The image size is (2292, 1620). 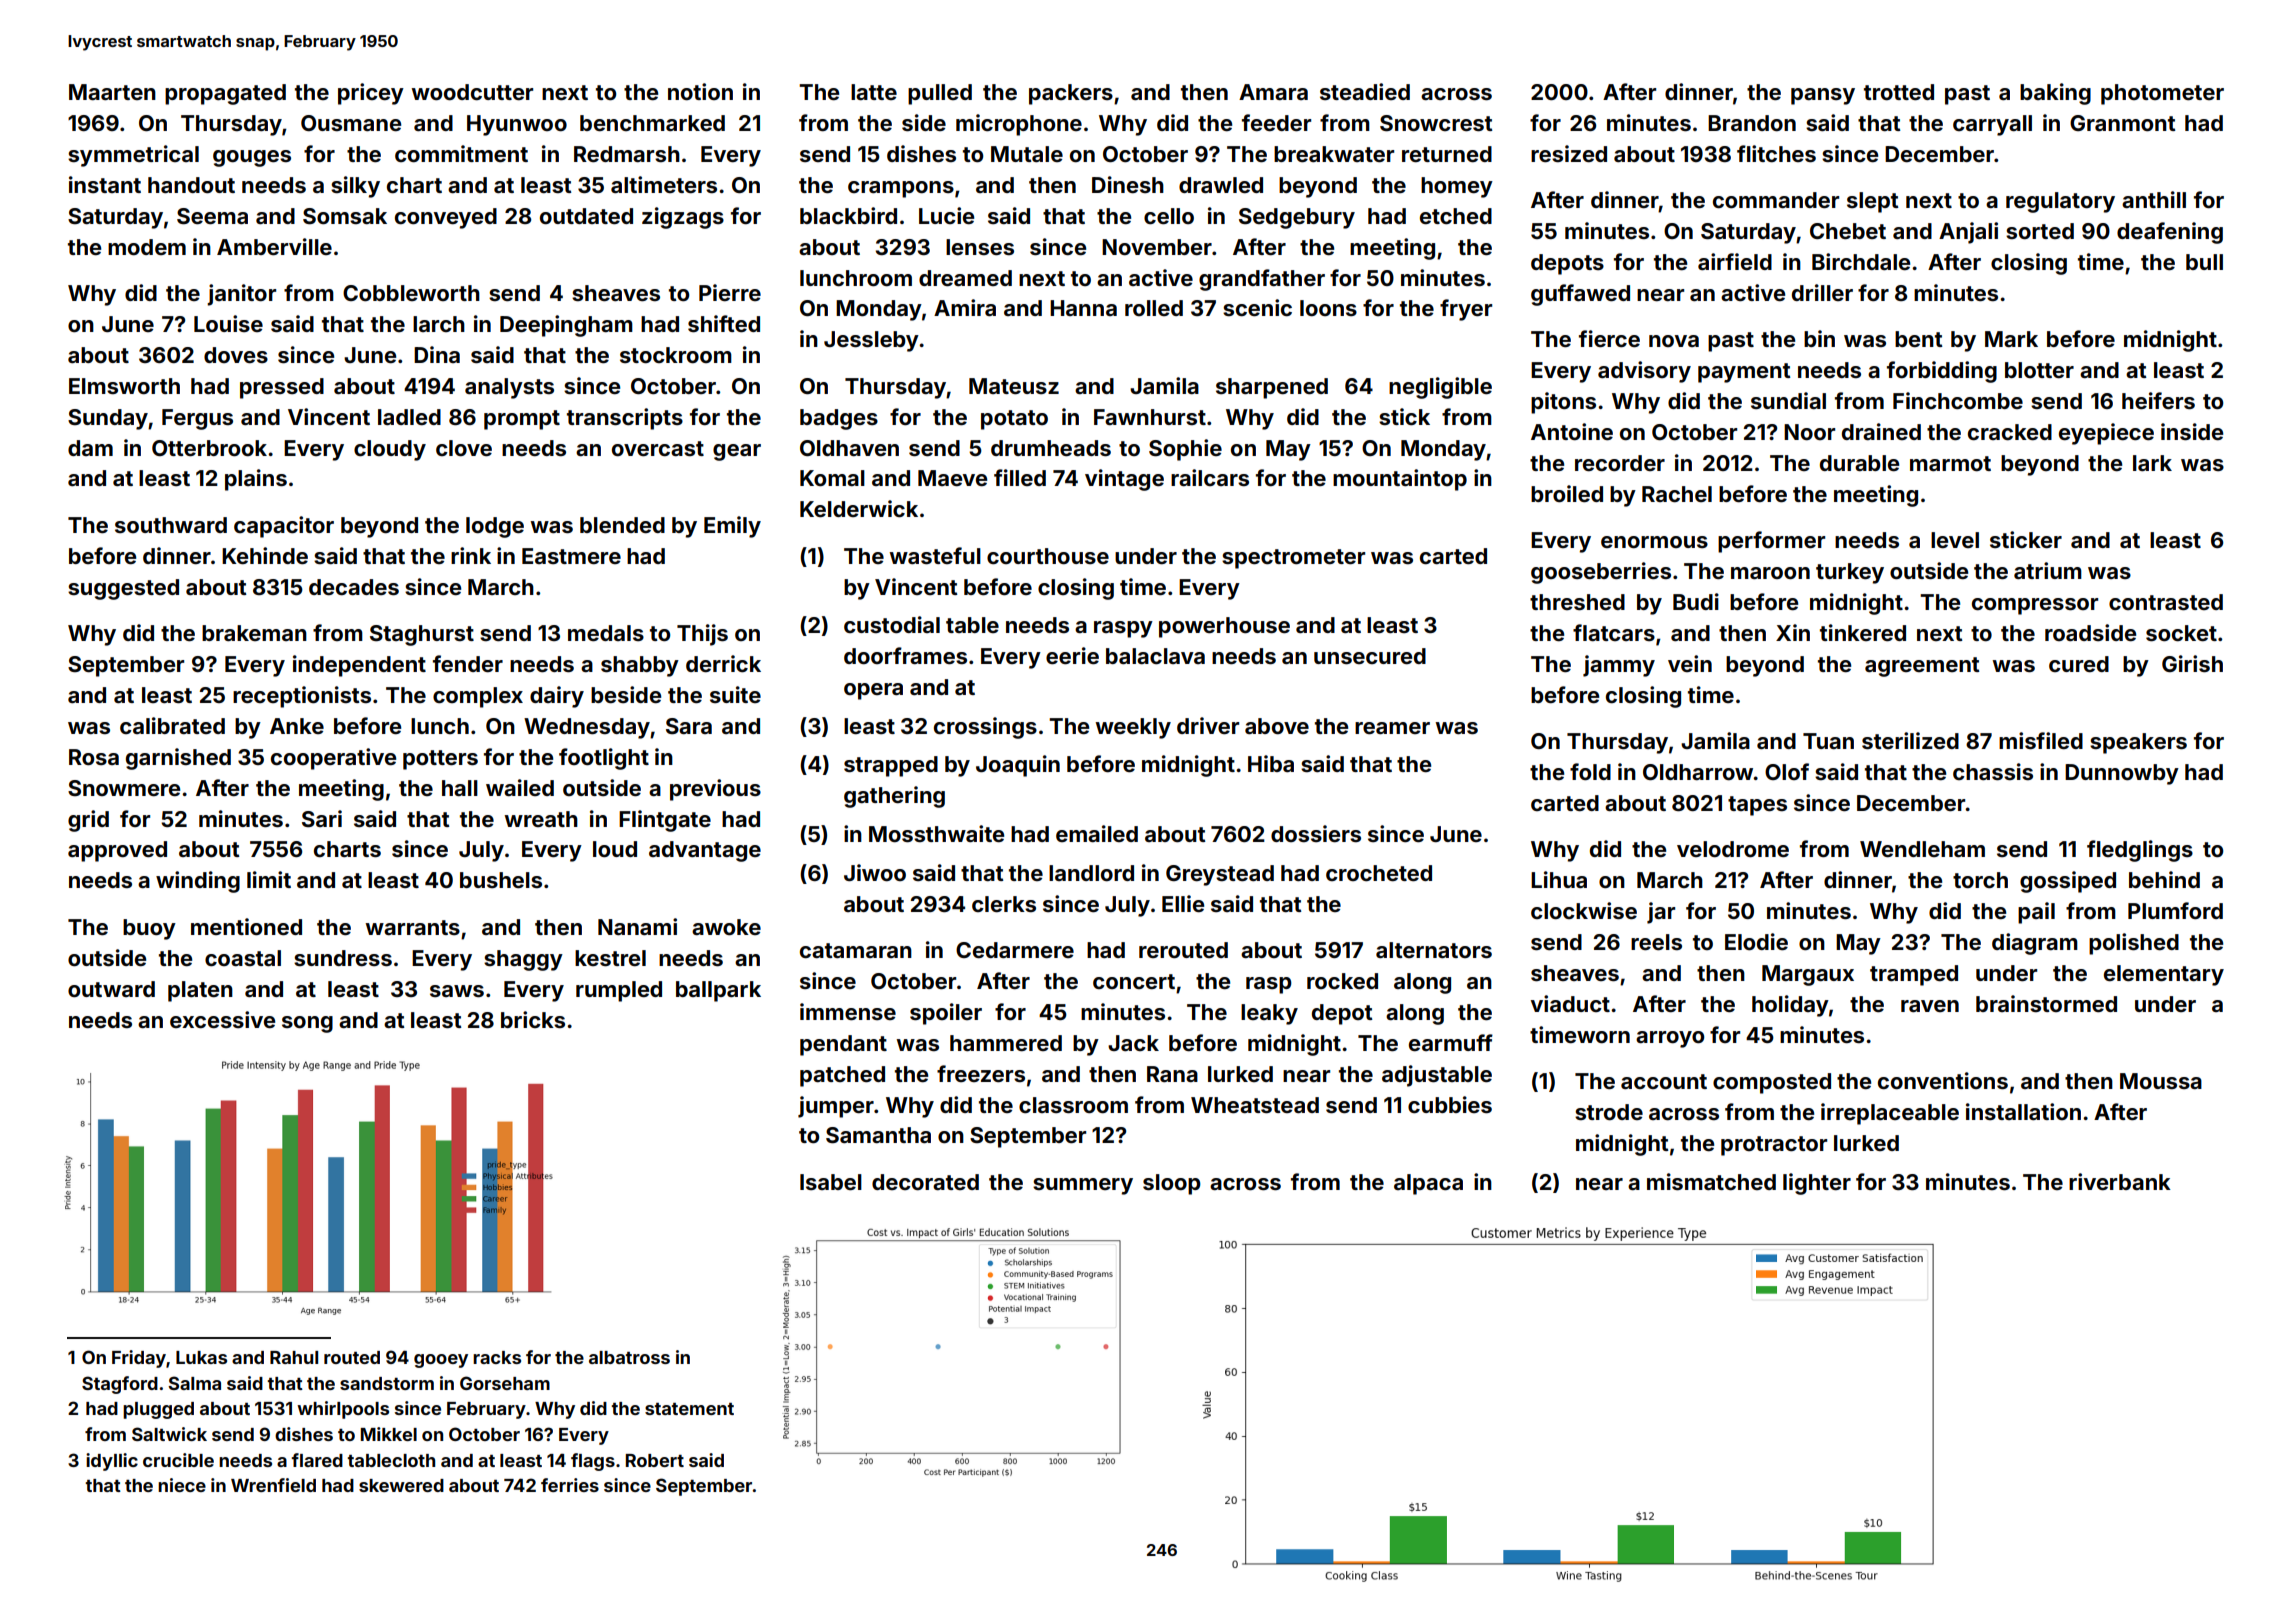 I want to click on strapped, so click(x=891, y=766).
